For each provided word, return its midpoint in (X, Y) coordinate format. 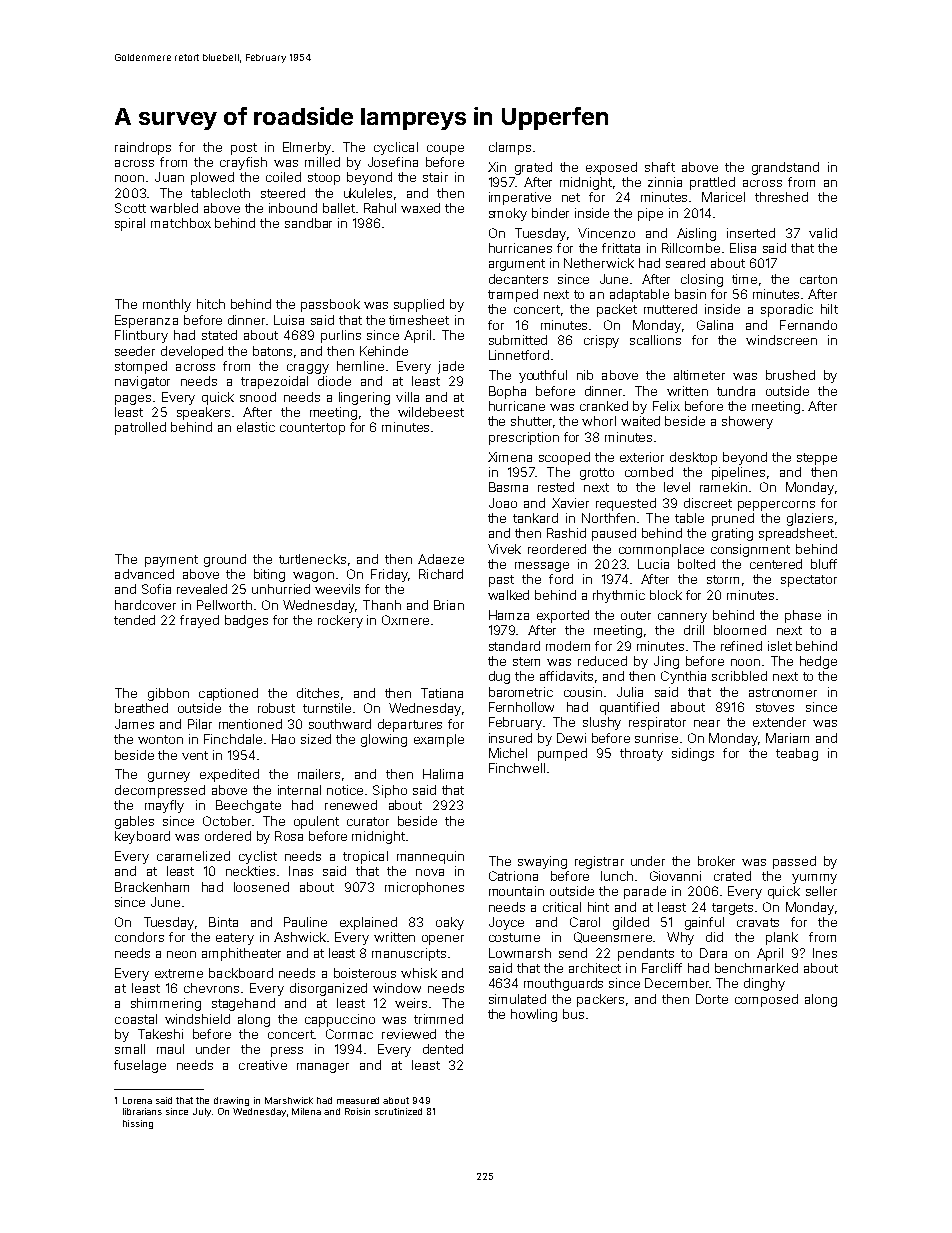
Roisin (357, 1111)
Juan (169, 177)
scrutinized (398, 1111)
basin (690, 294)
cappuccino (340, 1020)
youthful (543, 376)
